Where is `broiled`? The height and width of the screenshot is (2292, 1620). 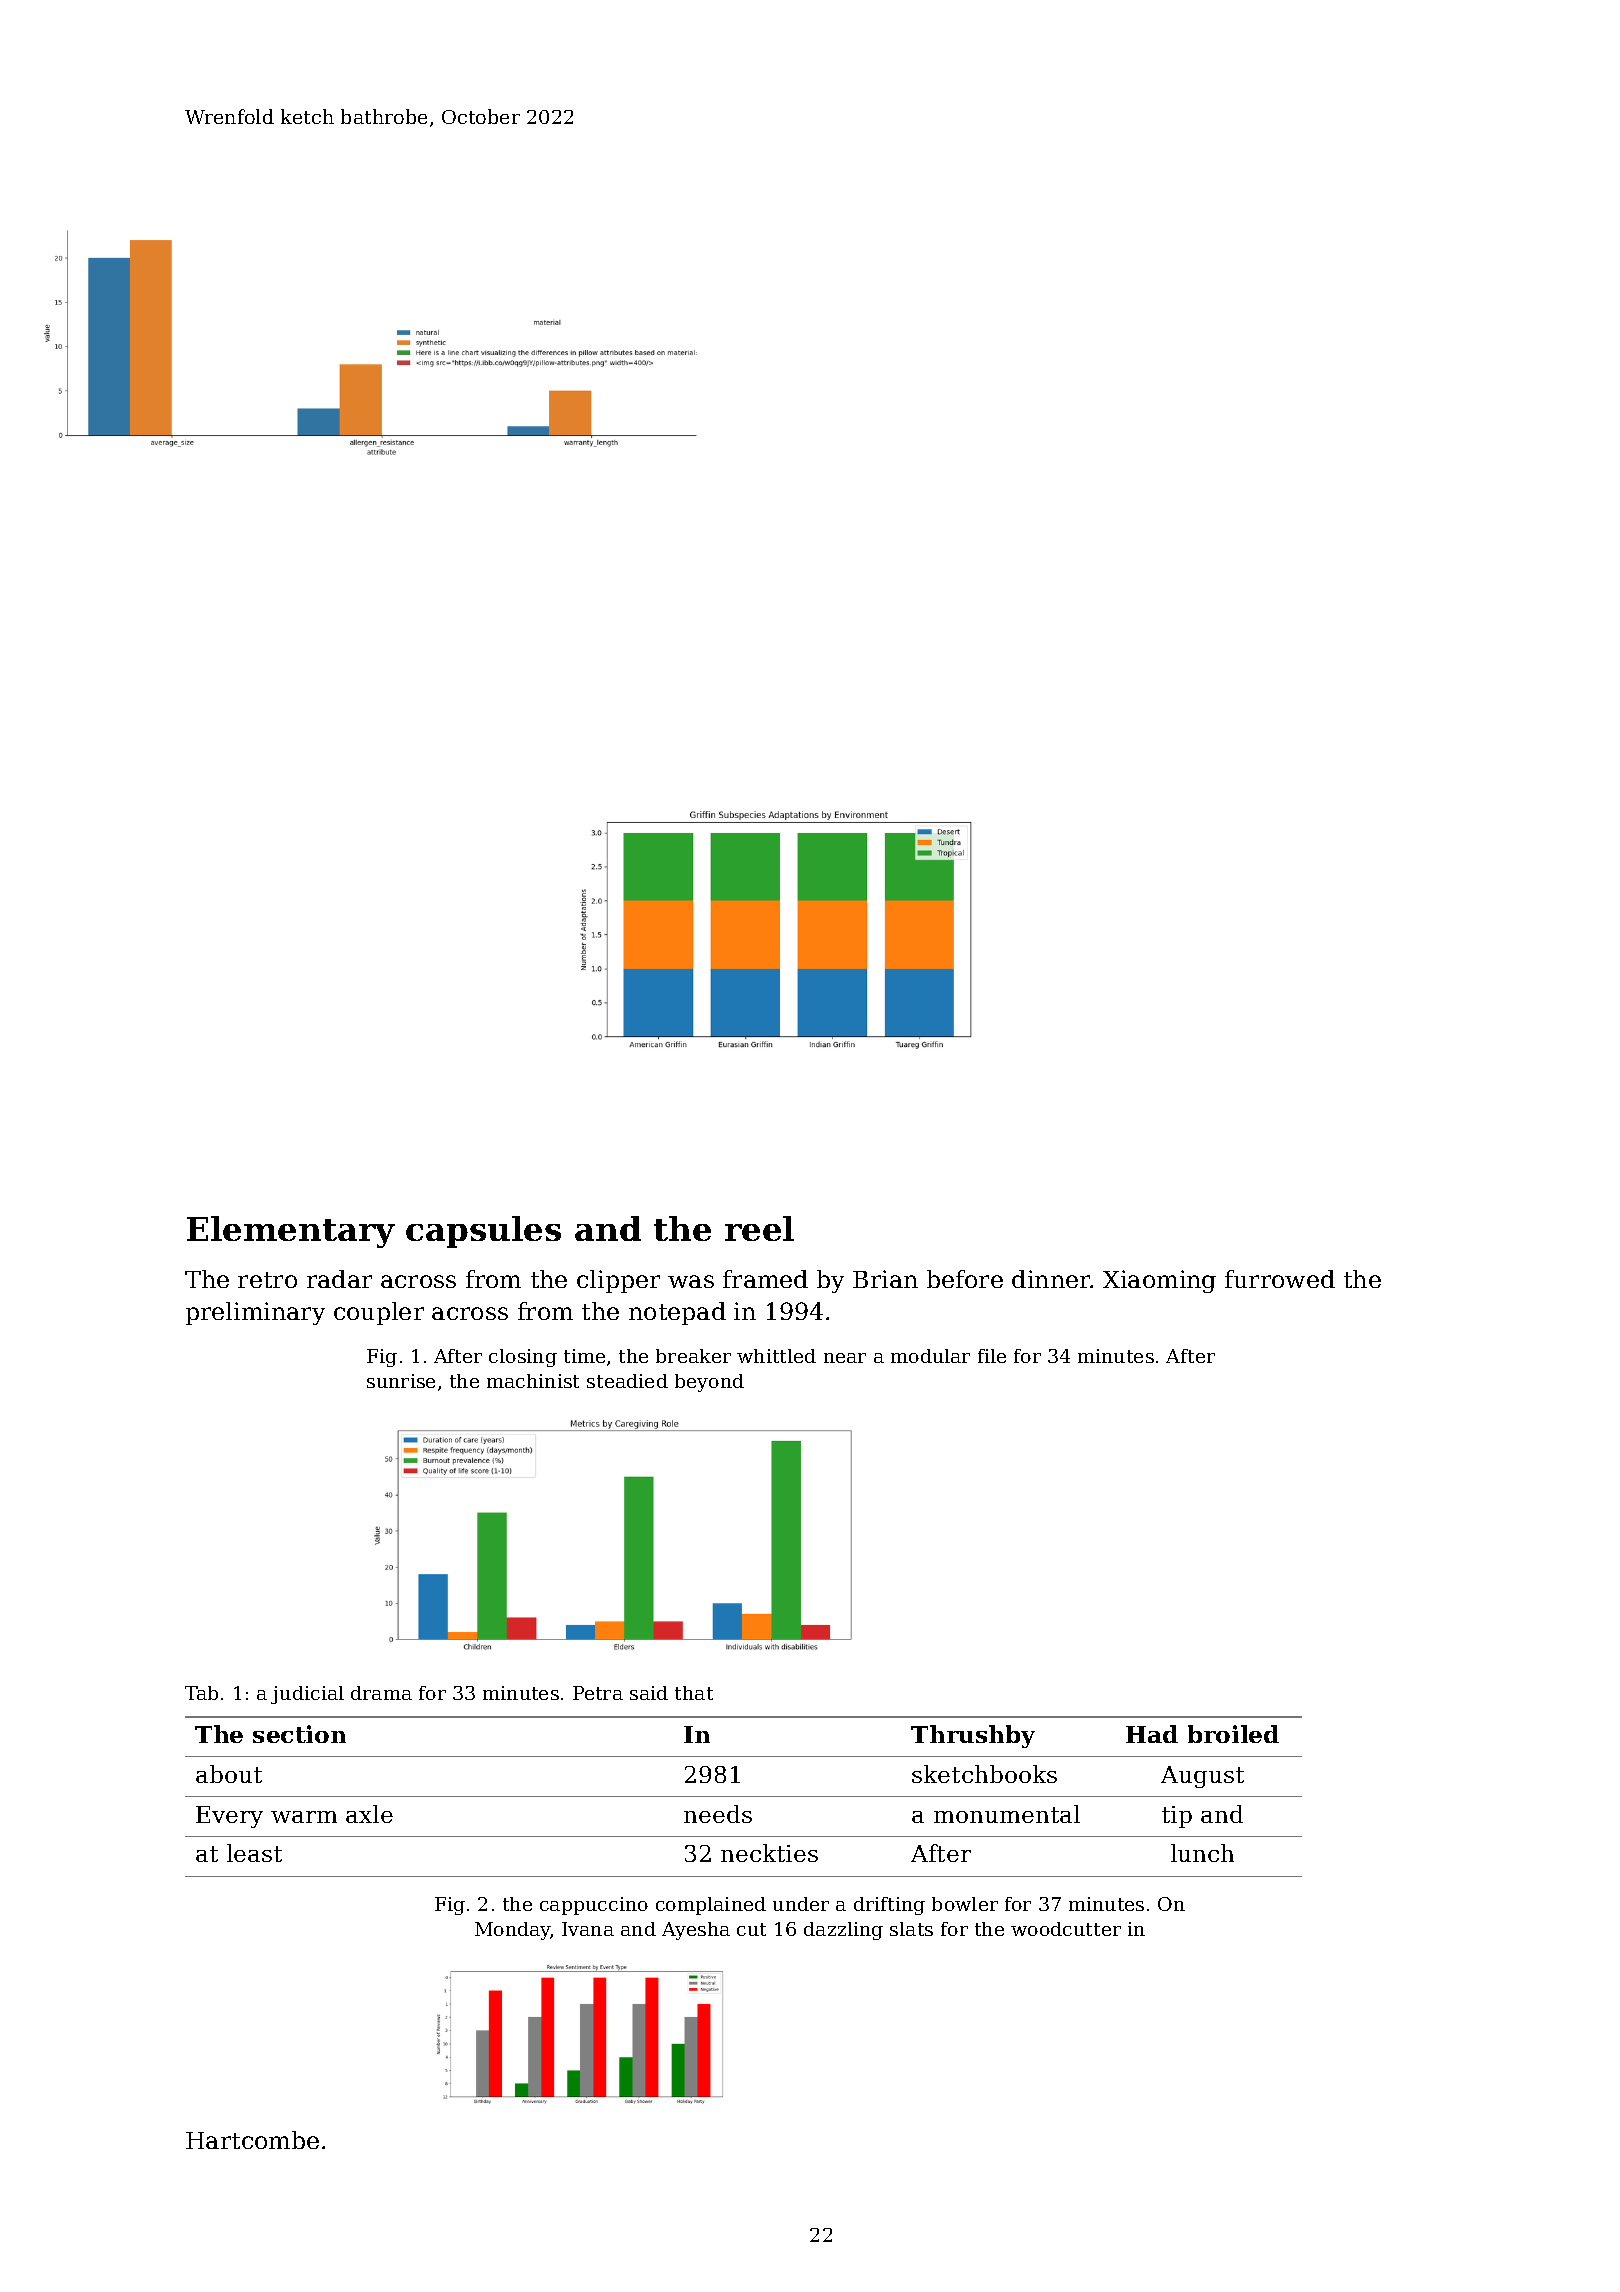 broiled is located at coordinates (1233, 1734).
